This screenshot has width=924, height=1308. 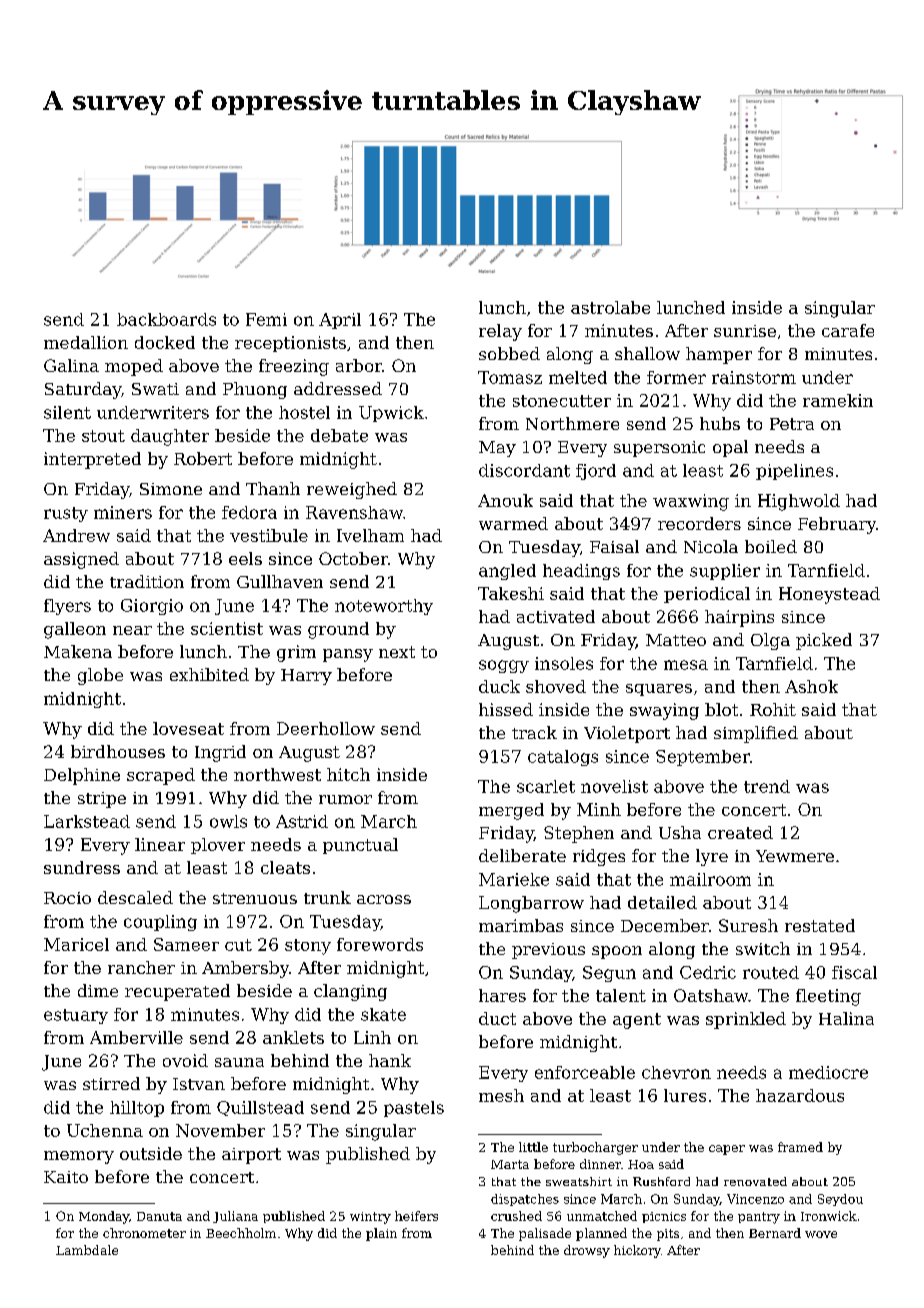 I want to click on arbor, so click(x=359, y=365).
